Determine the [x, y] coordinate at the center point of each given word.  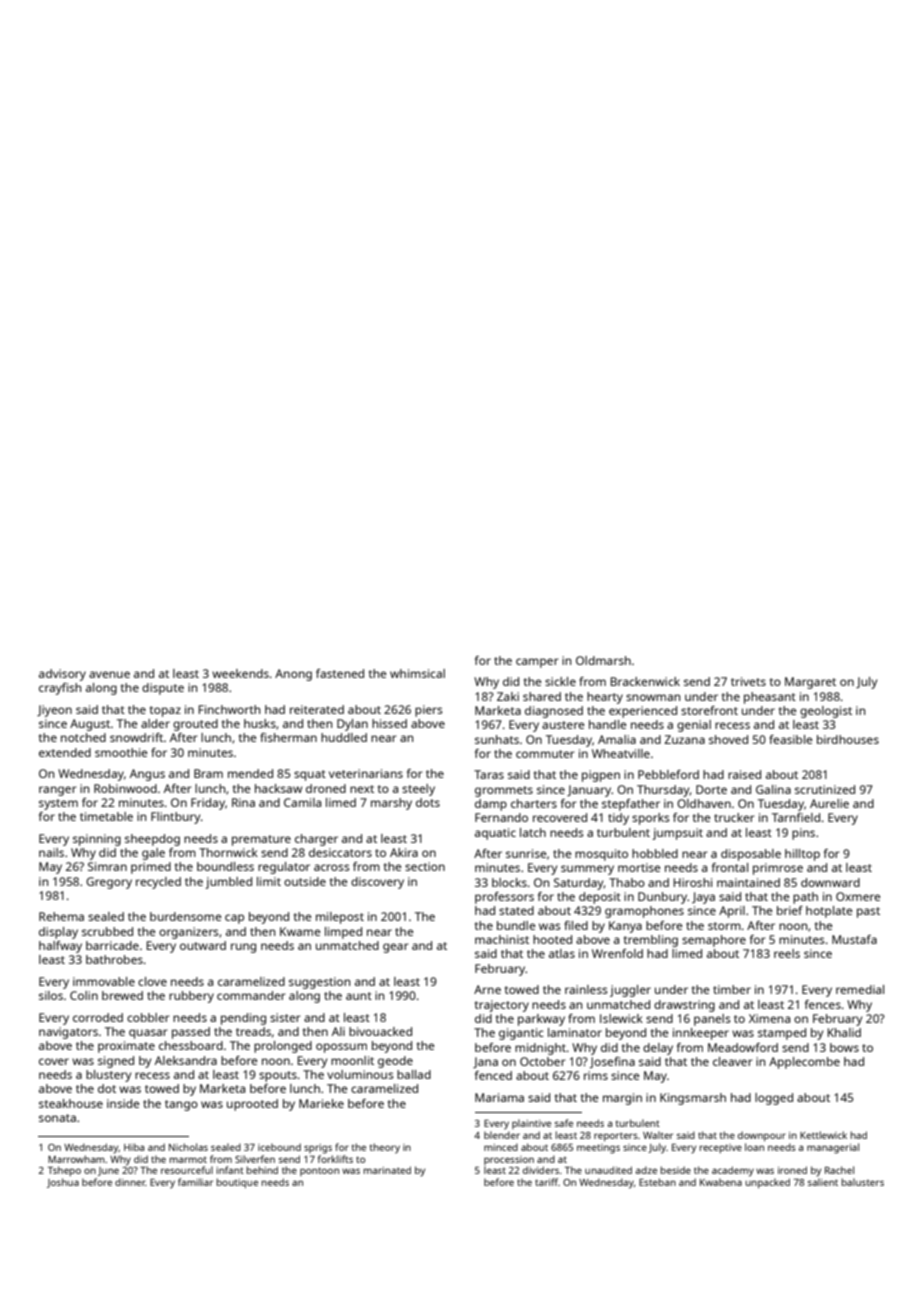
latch [533, 832]
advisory [62, 675]
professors [504, 898]
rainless [586, 989]
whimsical [417, 673]
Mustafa [854, 939]
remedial [860, 989]
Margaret [810, 683]
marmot [188, 1160]
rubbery [191, 997]
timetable [106, 816]
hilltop [802, 855]
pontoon [319, 1171]
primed [151, 868]
